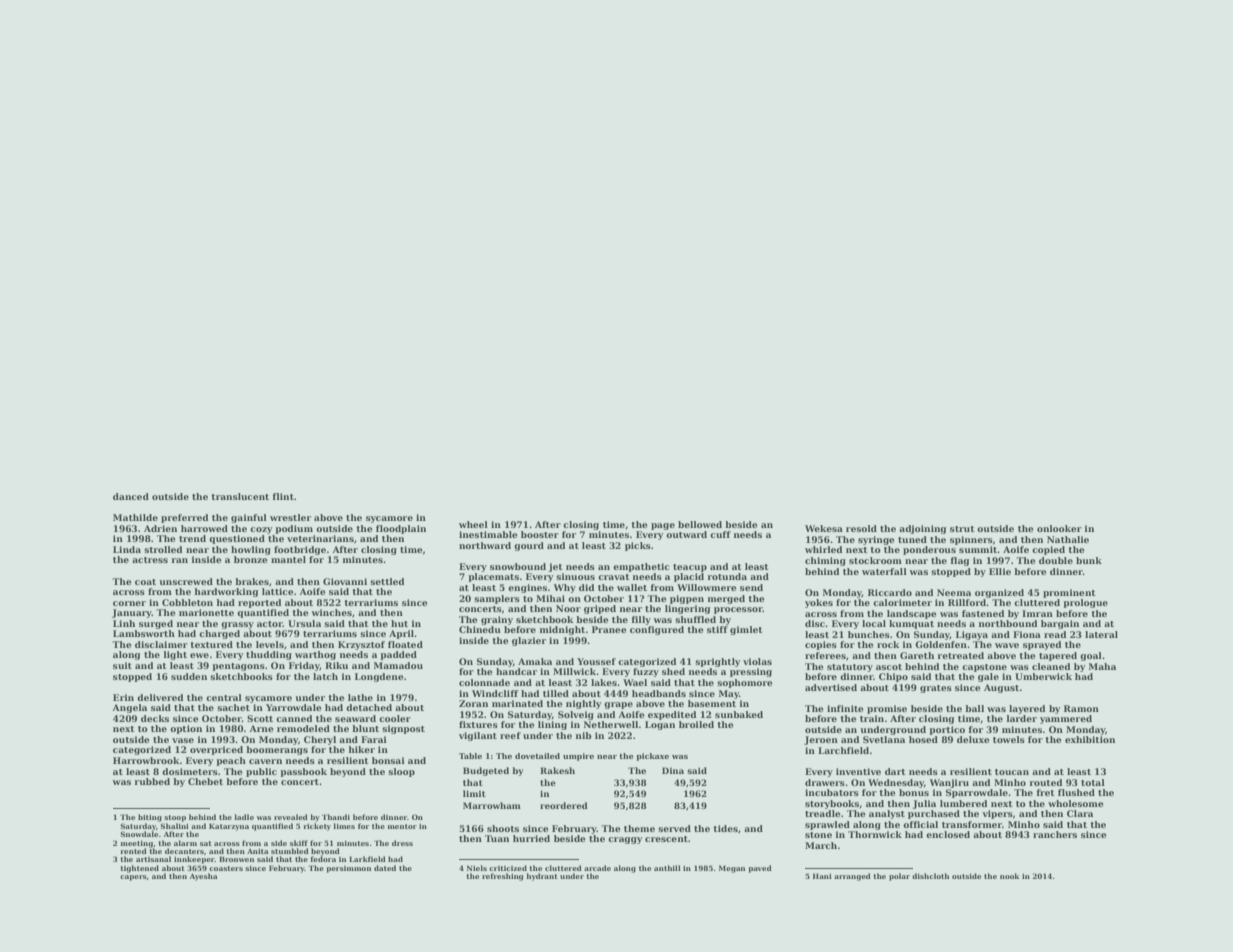 This page has height=952, width=1233. I want to click on Wanjiru, so click(949, 783).
